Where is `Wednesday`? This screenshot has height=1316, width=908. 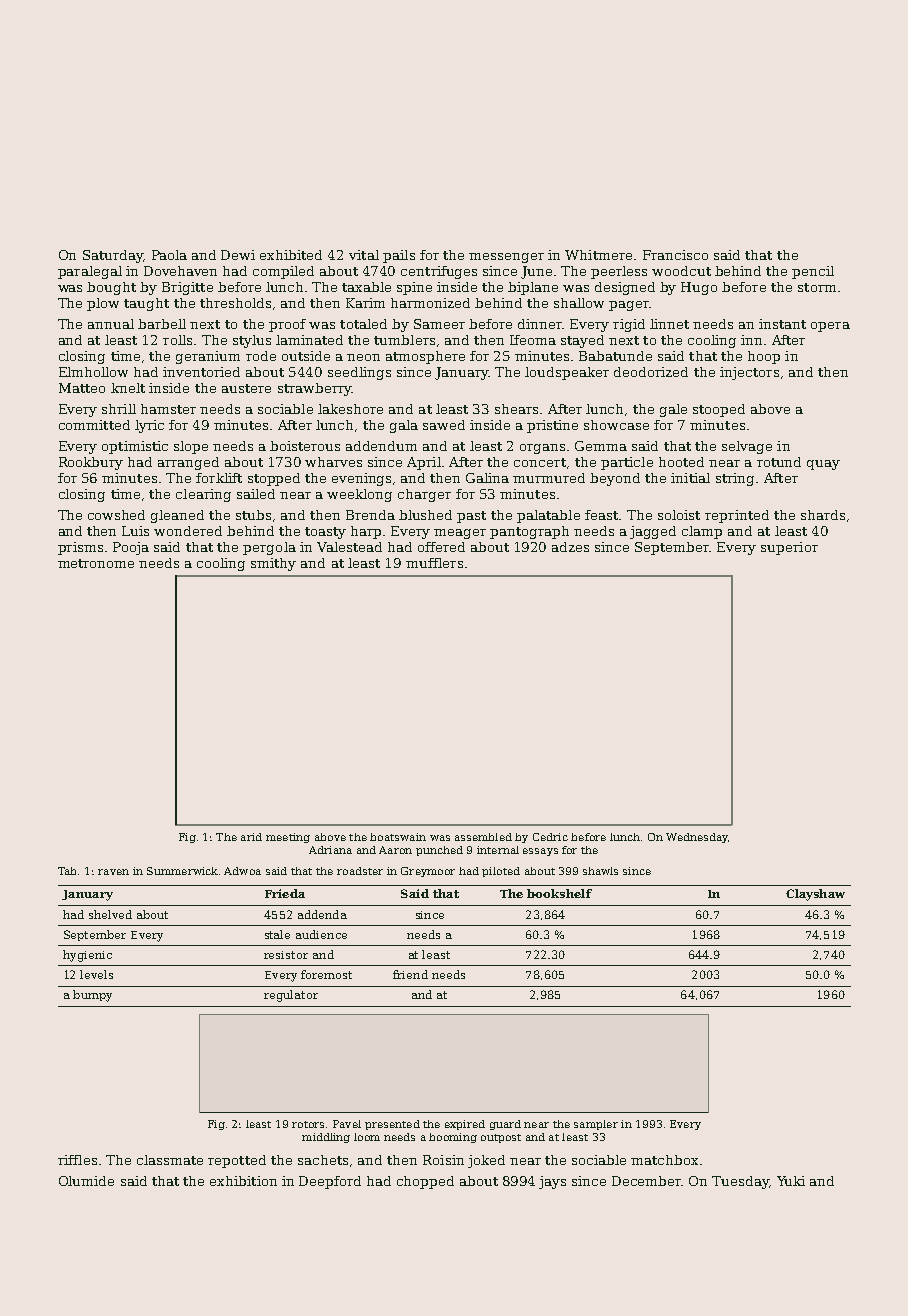
Wednesday is located at coordinates (697, 838).
